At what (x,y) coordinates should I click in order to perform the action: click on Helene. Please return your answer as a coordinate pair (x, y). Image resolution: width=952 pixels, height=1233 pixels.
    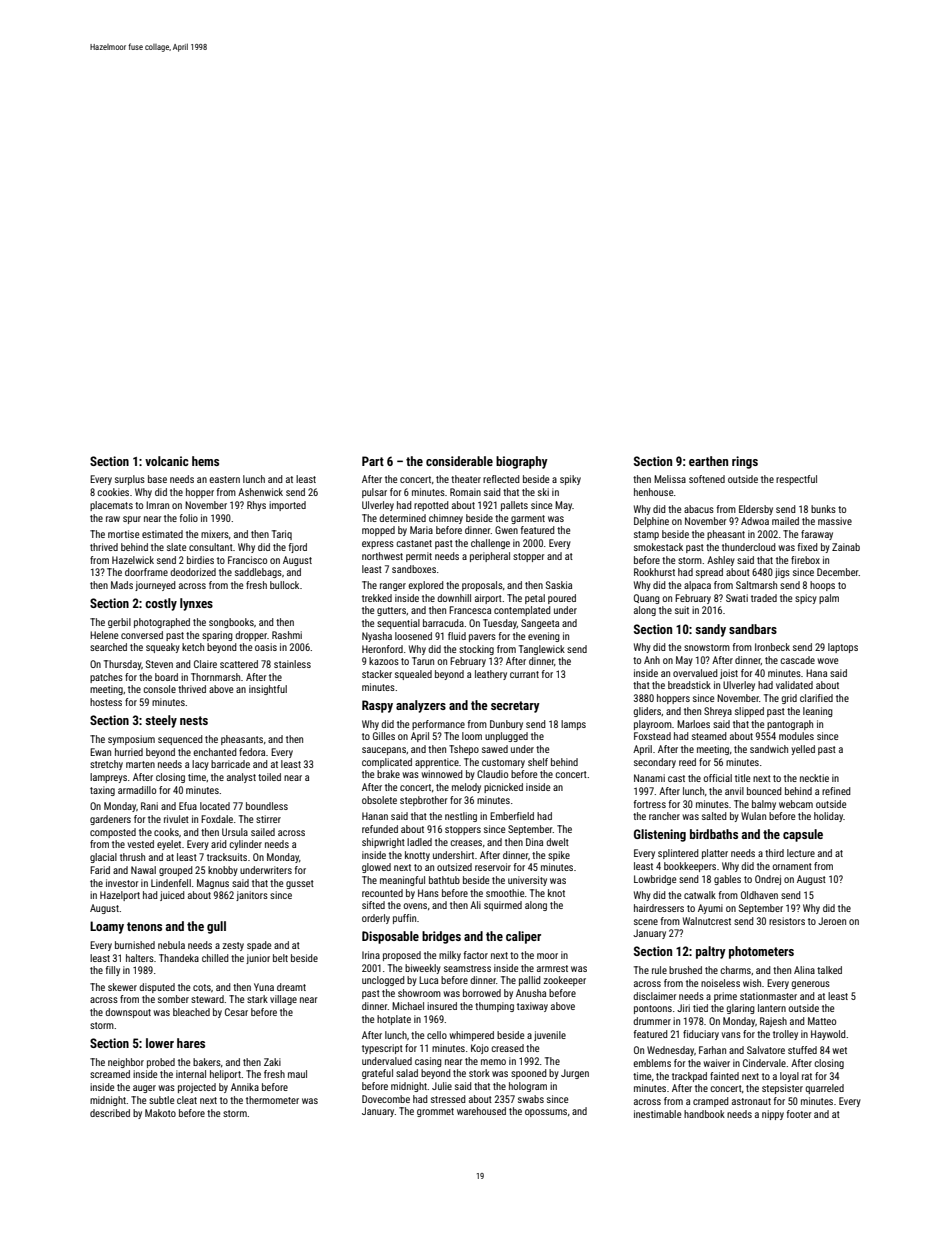
    Looking at the image, I should click on (104, 635).
